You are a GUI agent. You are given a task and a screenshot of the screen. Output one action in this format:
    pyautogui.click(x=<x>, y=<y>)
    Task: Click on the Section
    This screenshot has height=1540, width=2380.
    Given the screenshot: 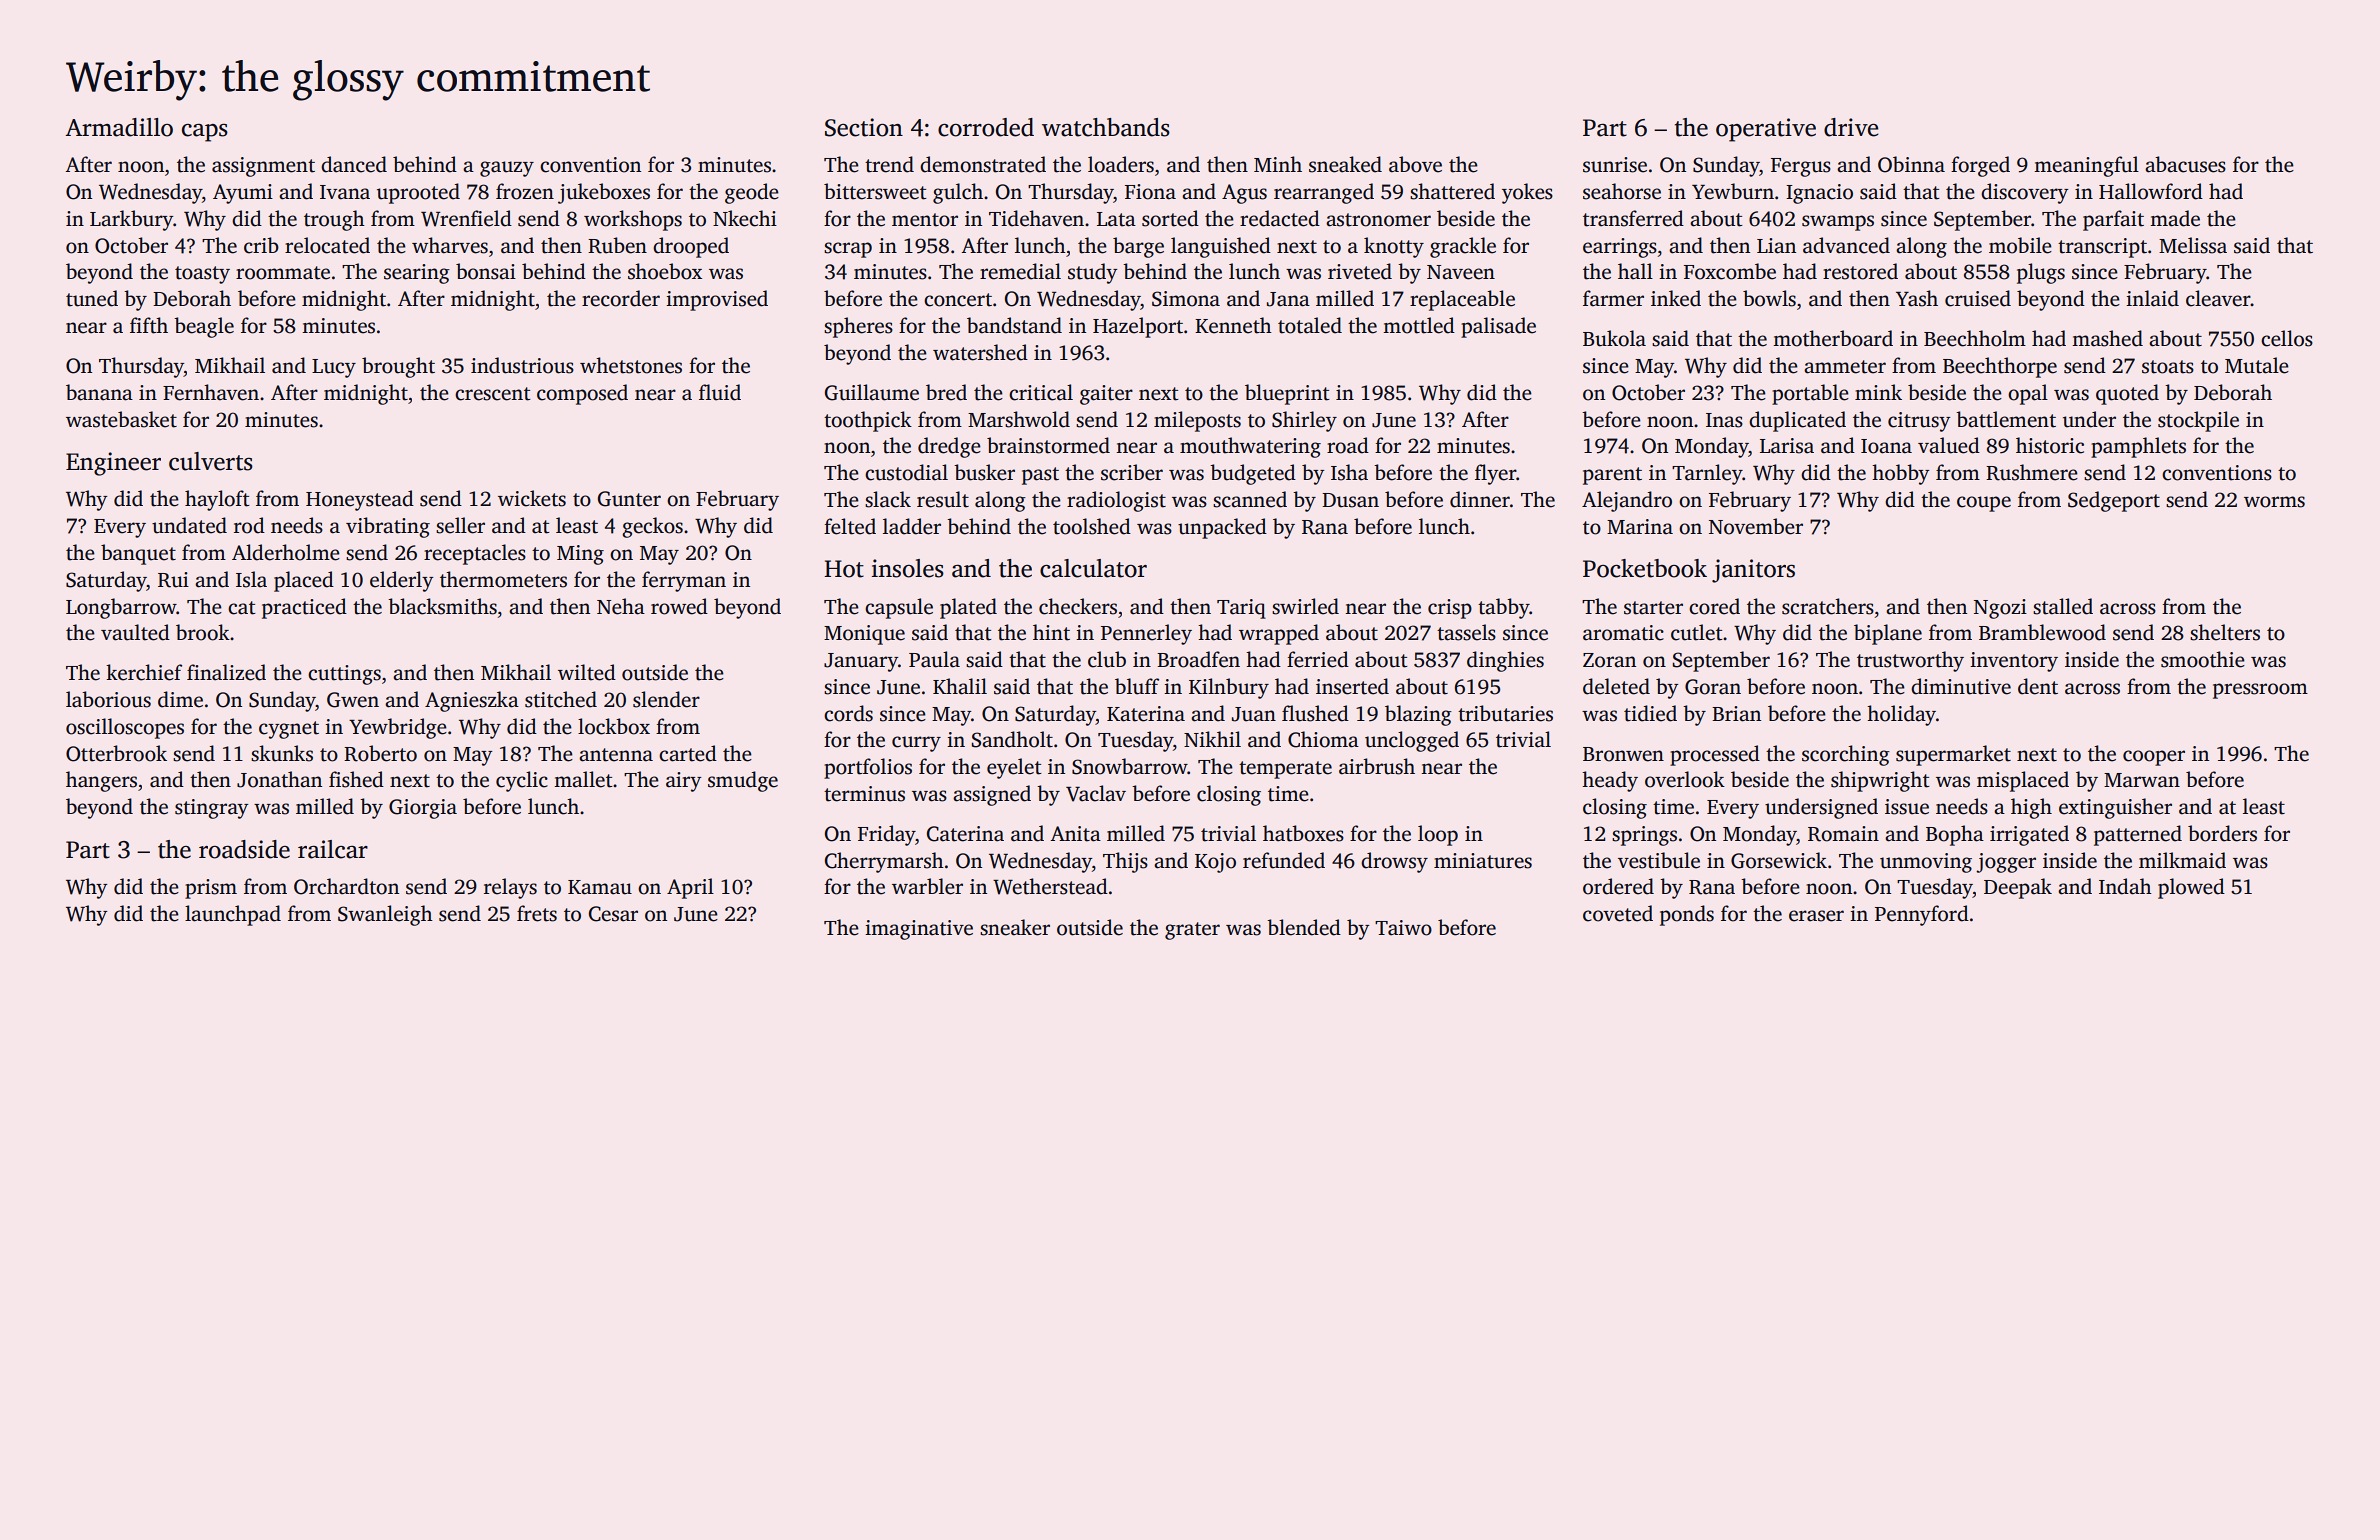 What is the action you would take?
    pyautogui.click(x=864, y=127)
